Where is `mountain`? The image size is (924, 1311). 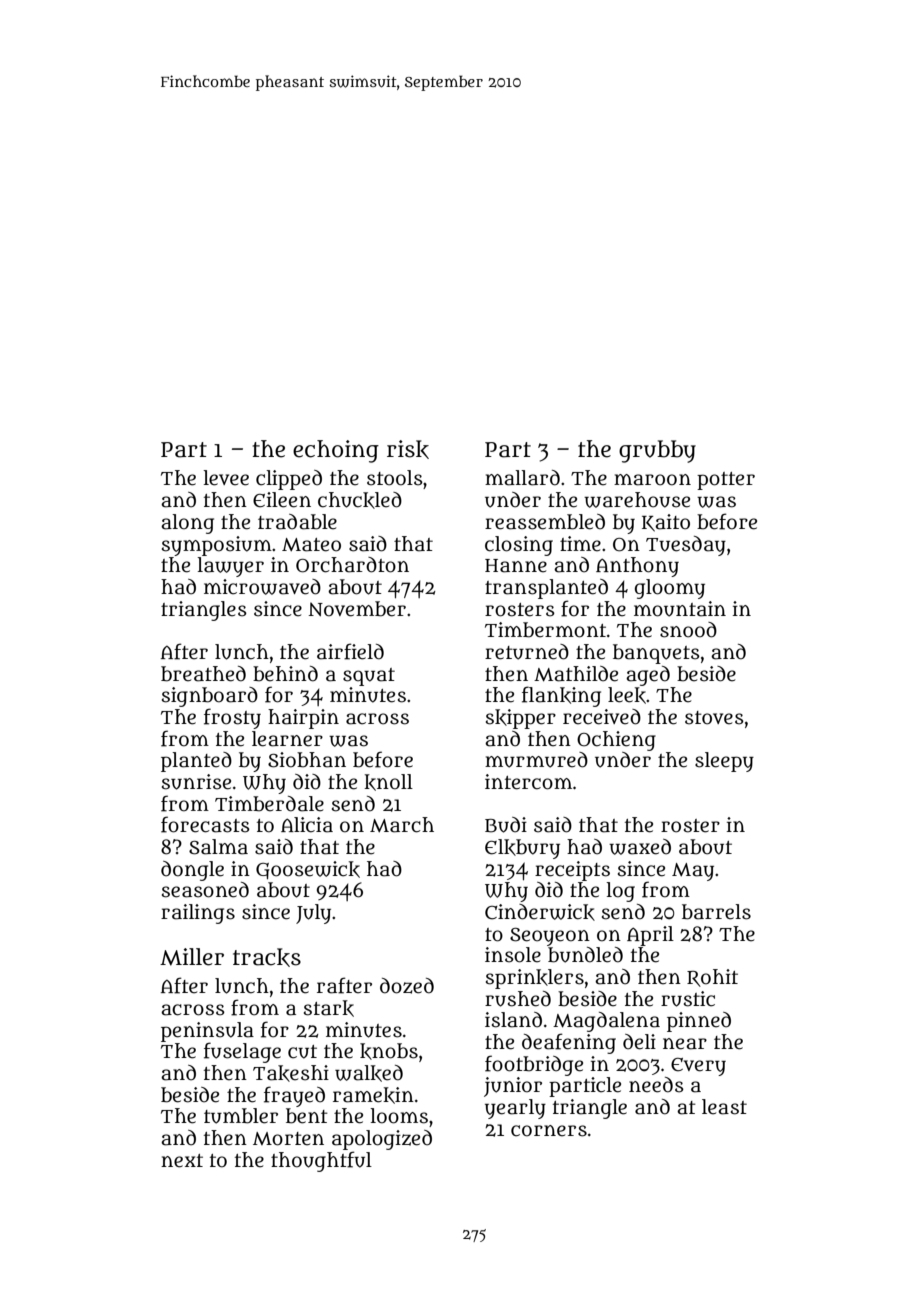
mountain is located at coordinates (680, 609).
